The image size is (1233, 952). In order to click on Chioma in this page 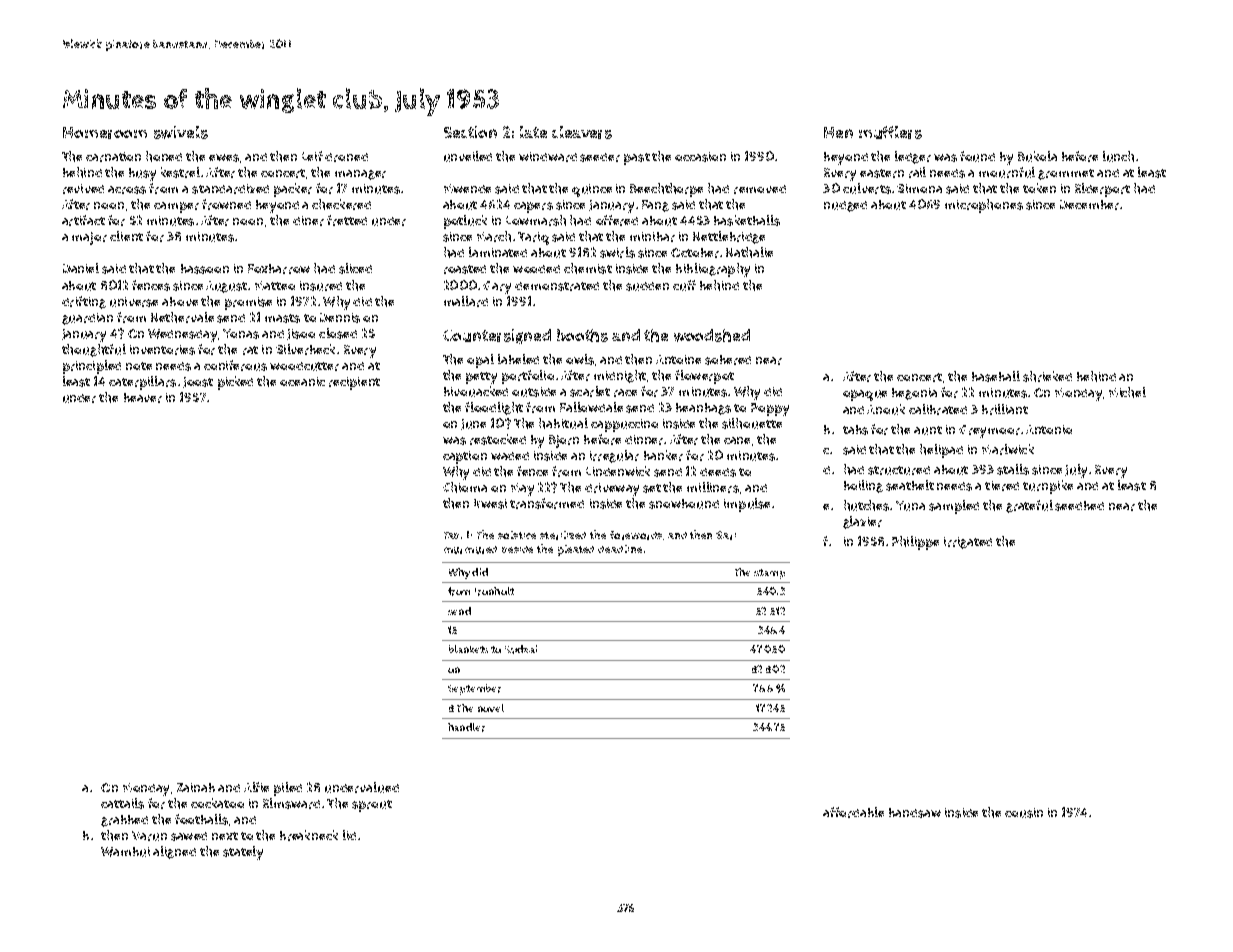, I will do `click(465, 487)`.
